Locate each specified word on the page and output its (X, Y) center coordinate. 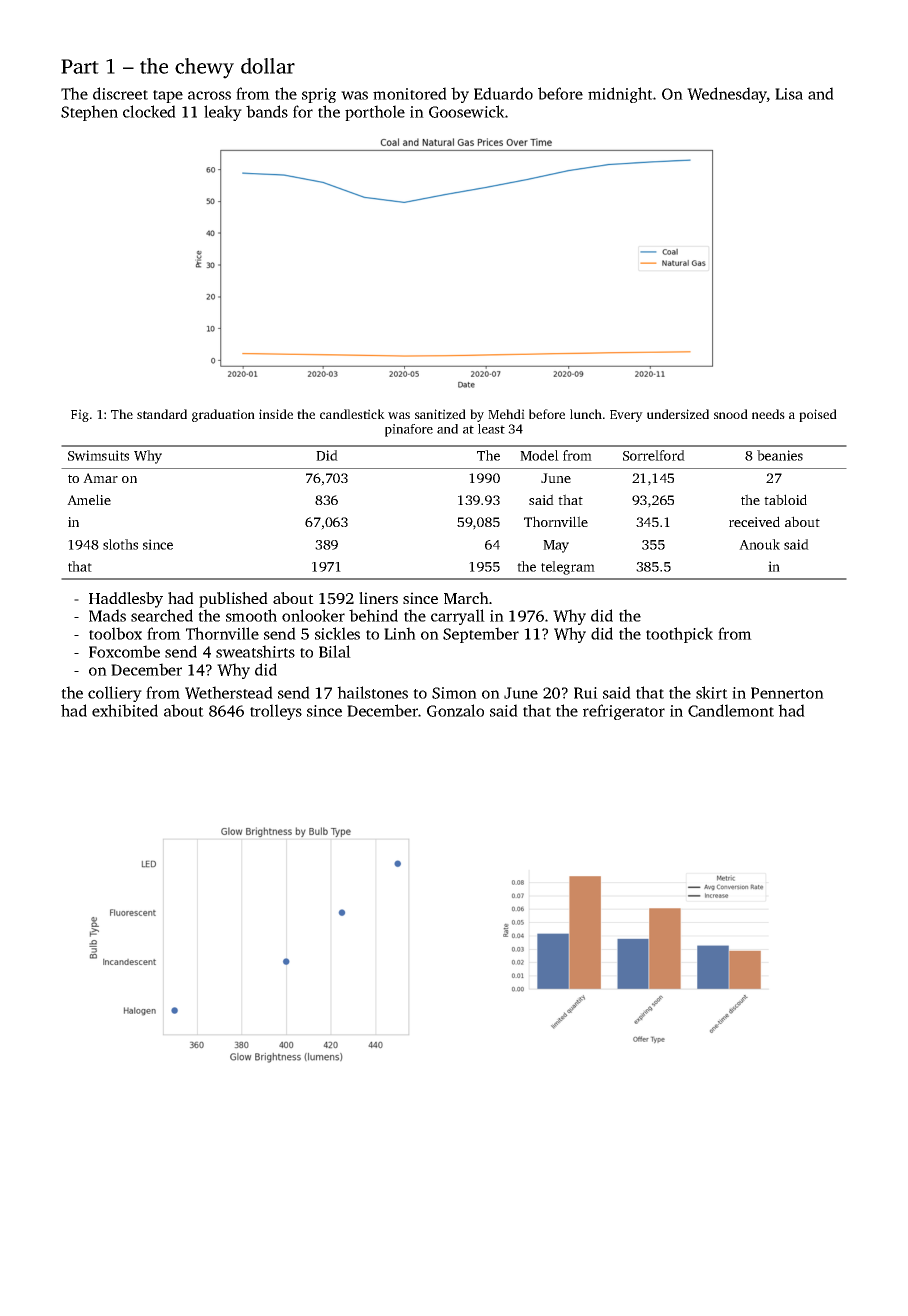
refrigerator (624, 712)
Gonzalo (455, 710)
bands (267, 111)
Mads (107, 615)
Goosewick (467, 111)
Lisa (789, 94)
